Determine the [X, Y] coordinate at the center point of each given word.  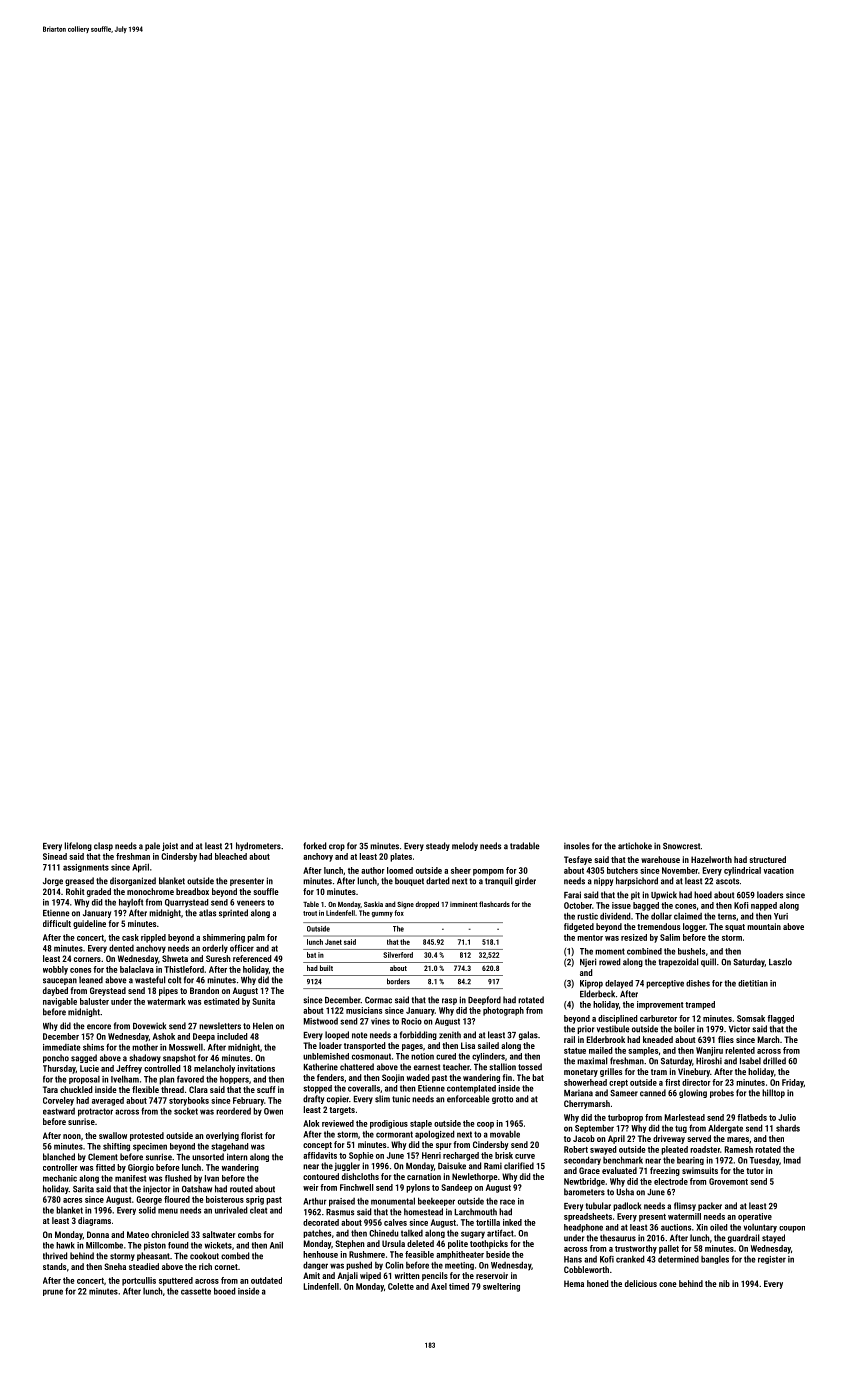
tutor [755, 1171]
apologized [435, 1134]
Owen [273, 1111]
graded [99, 892]
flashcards [494, 904]
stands [54, 1266]
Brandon [204, 990]
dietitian [753, 983]
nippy [603, 881]
